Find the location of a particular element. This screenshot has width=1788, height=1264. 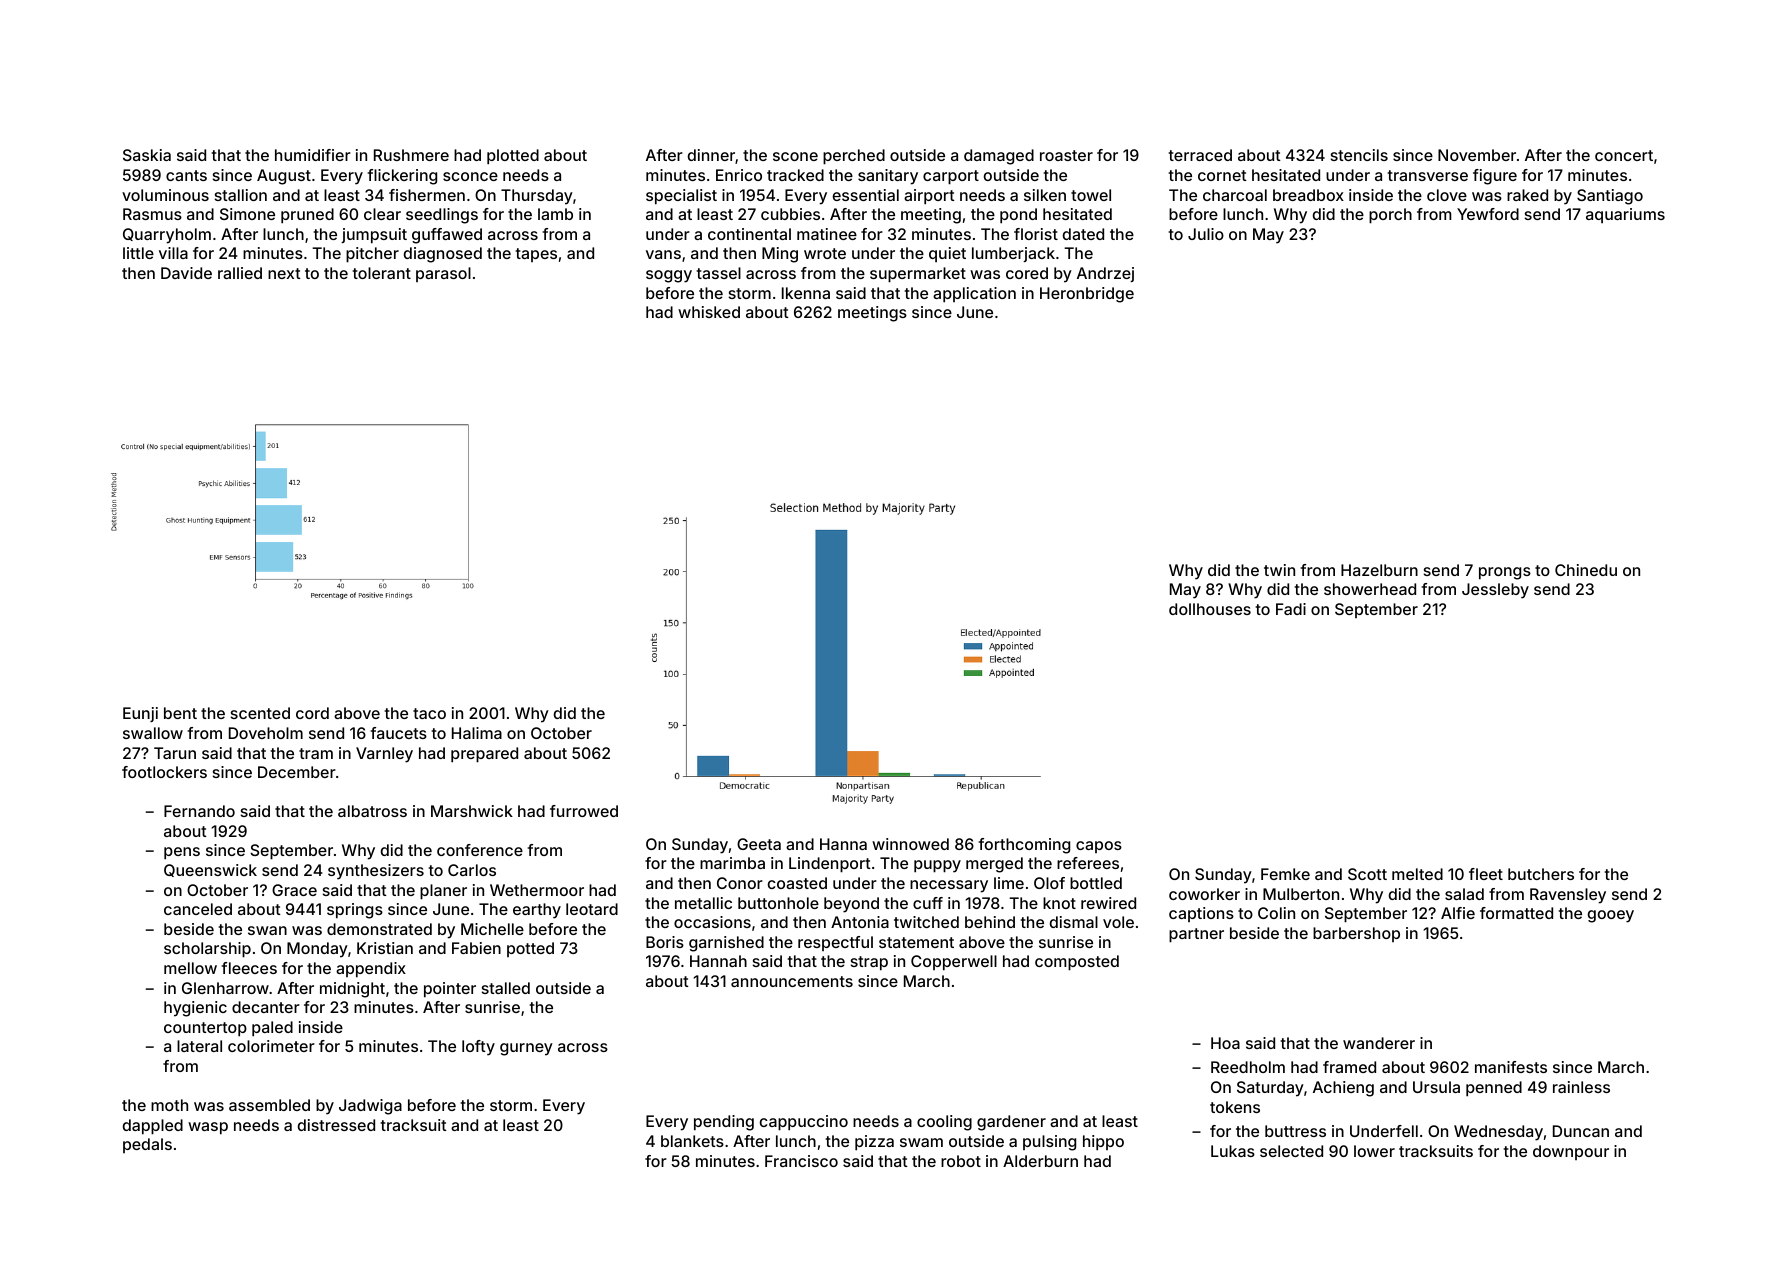

plotted is located at coordinates (513, 157).
